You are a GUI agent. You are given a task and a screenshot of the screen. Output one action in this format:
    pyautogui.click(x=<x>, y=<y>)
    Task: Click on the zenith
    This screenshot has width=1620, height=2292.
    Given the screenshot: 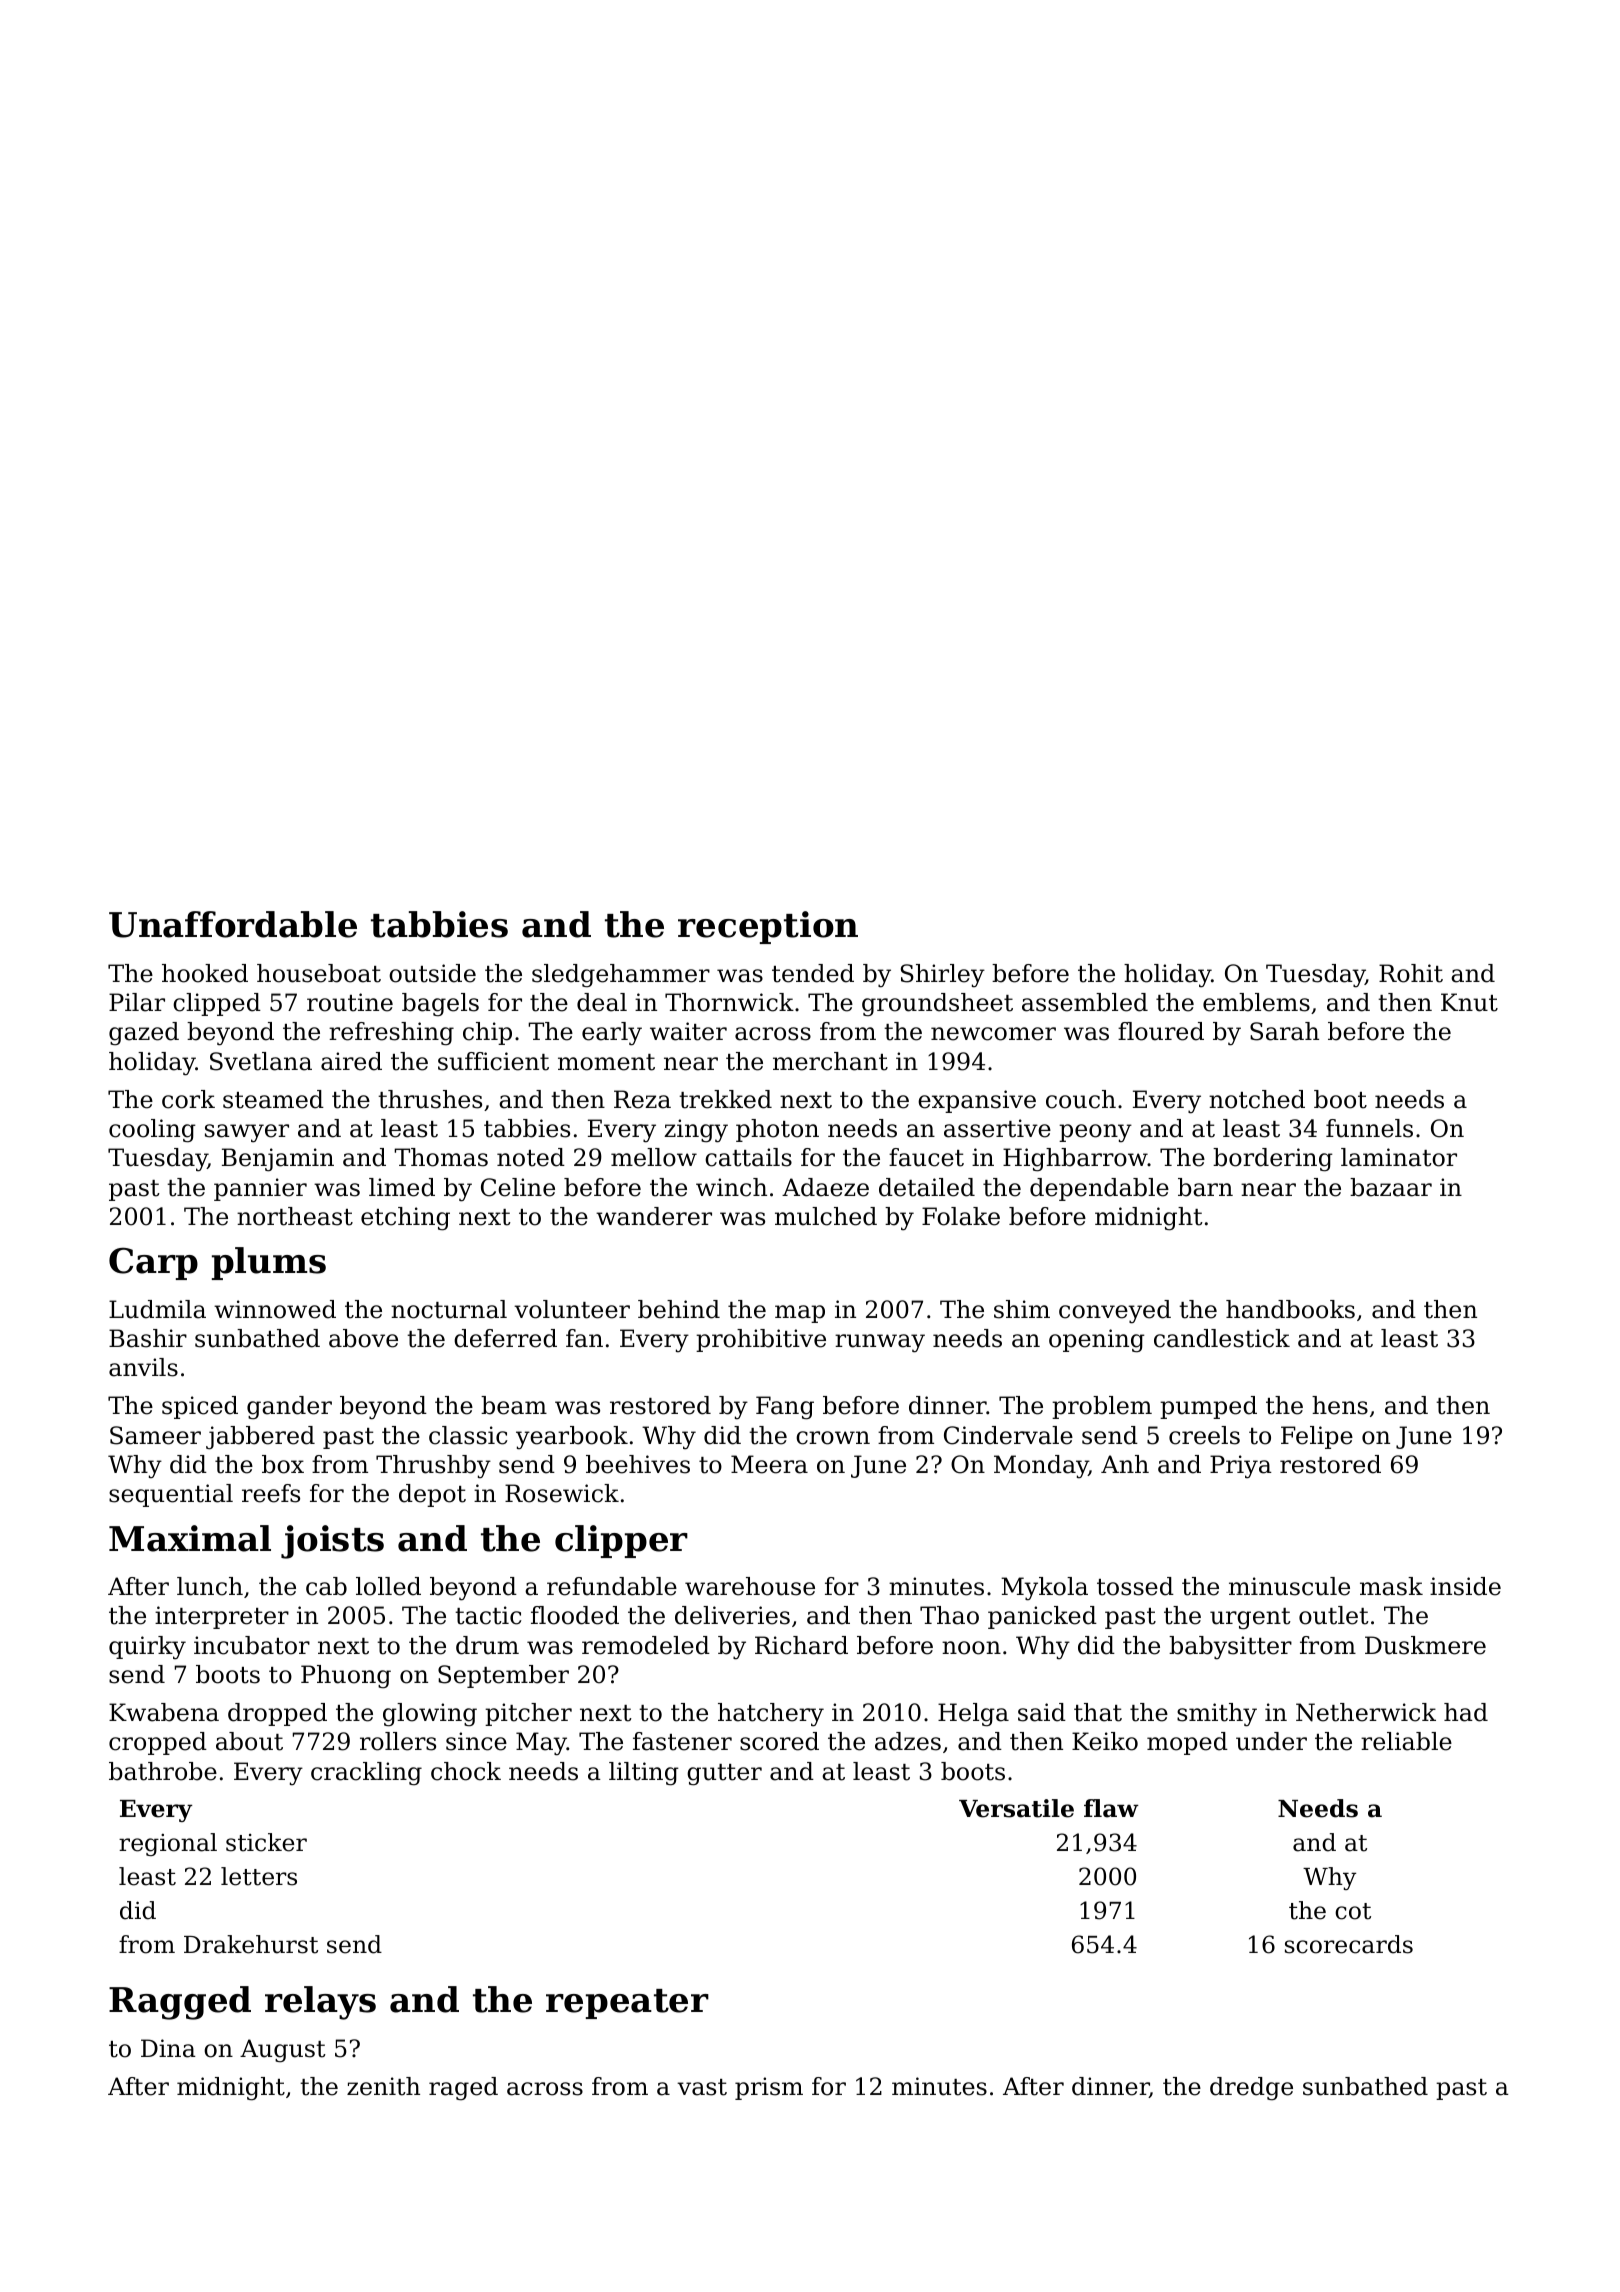 What is the action you would take?
    pyautogui.click(x=383, y=2086)
